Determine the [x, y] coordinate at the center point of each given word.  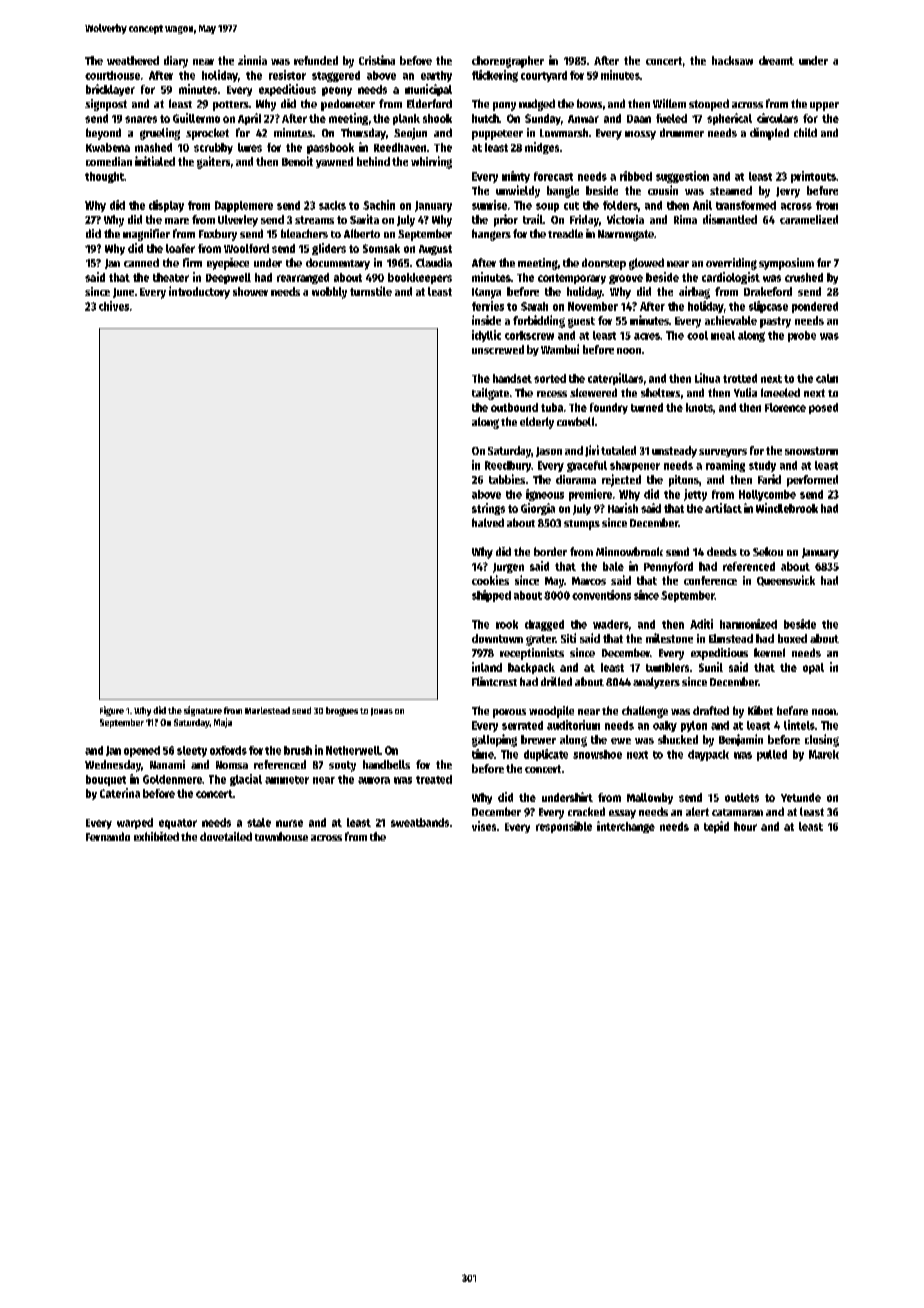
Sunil [711, 667]
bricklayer [110, 90]
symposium [786, 264]
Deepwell [228, 278]
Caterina [120, 793]
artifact [723, 508]
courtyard [544, 76]
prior [506, 220]
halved [488, 522]
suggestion [682, 177]
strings [488, 509]
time [483, 754]
